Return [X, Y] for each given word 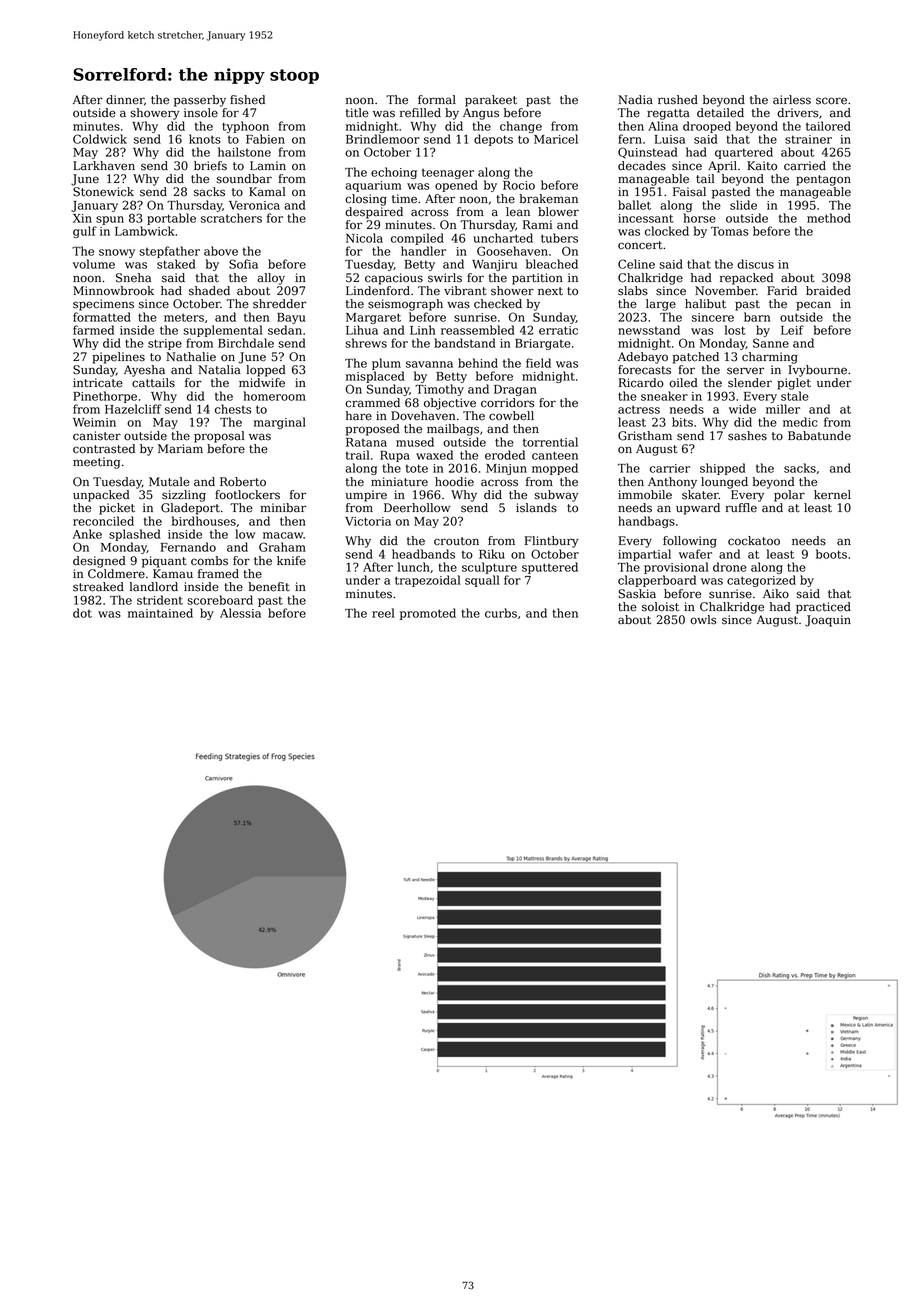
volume [94, 264]
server [745, 371]
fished [247, 100]
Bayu [291, 318]
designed [99, 562]
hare [359, 416]
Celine [636, 264]
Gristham [645, 436]
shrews [366, 343]
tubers [559, 238]
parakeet [491, 101]
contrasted [104, 449]
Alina [663, 126]
